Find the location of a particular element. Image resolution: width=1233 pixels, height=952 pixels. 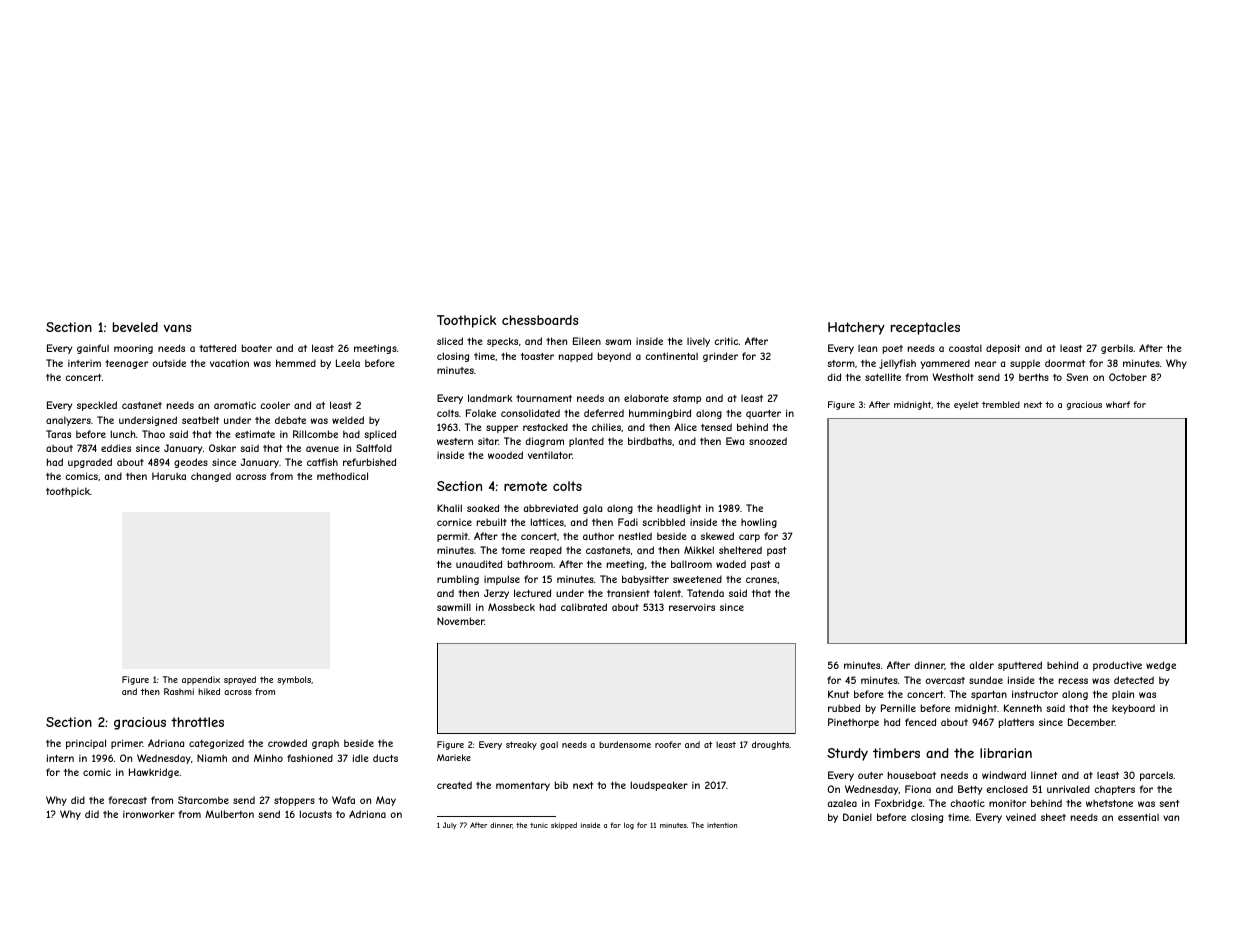

chessboards is located at coordinates (540, 320).
